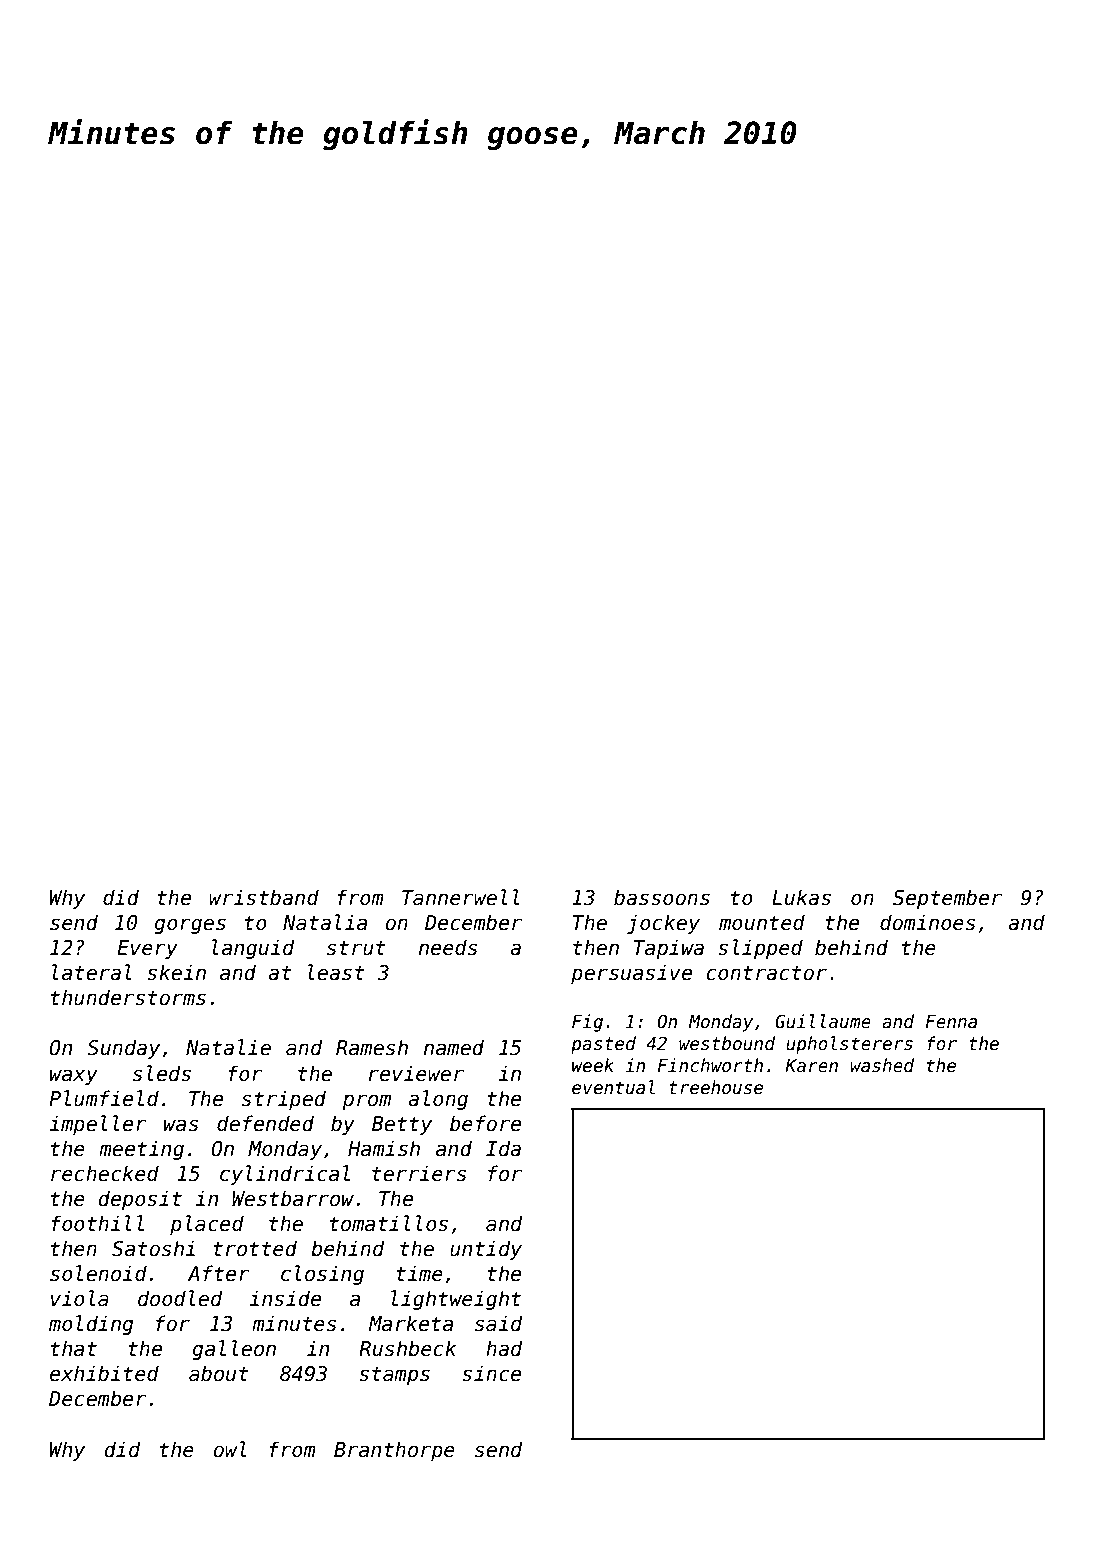  I want to click on terriers, so click(419, 1173).
